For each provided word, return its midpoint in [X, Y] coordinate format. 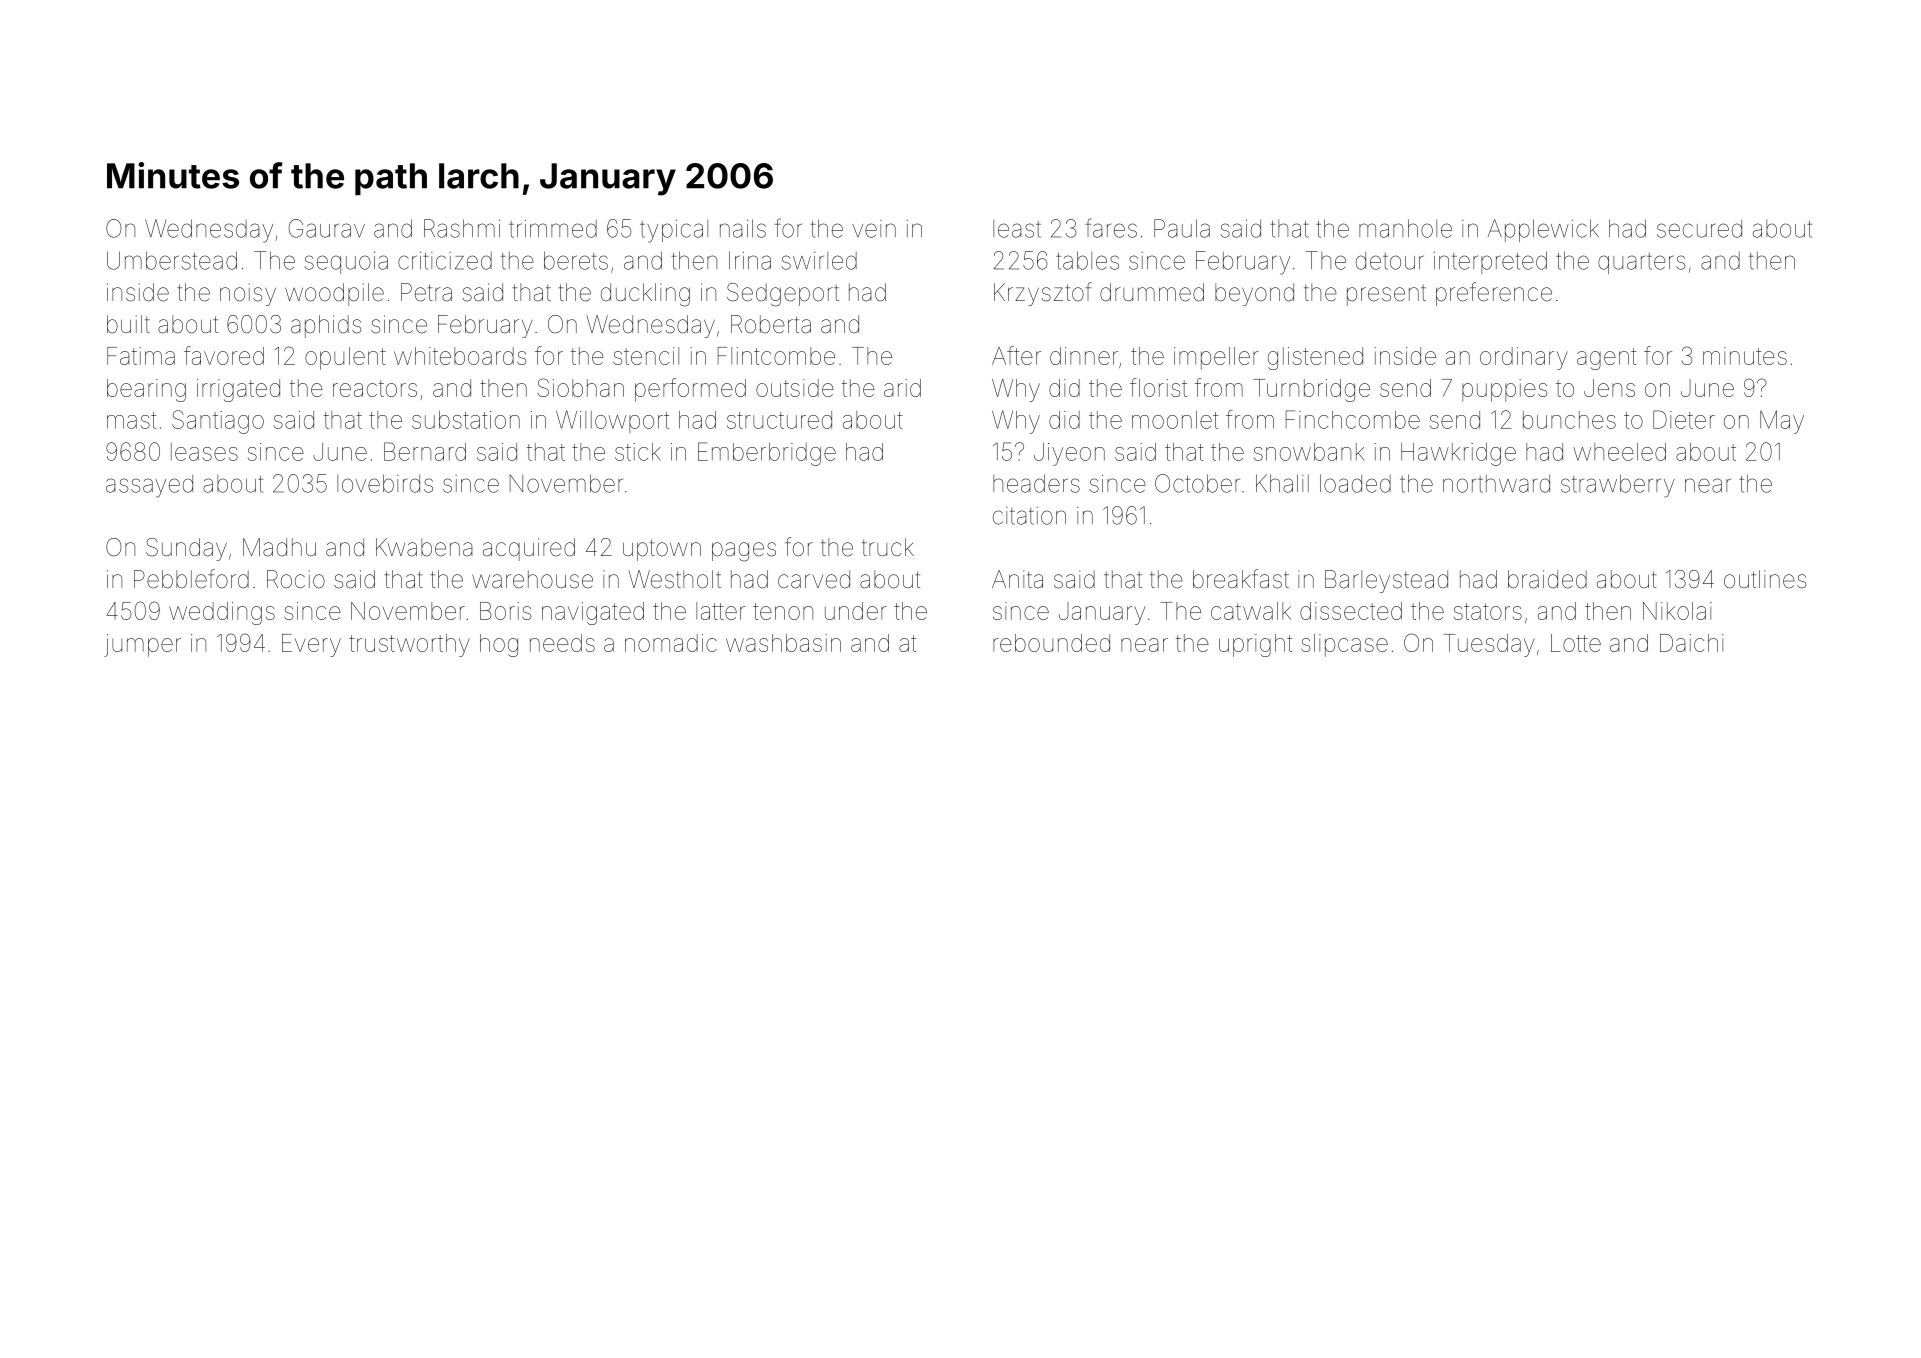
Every [311, 645]
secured [1699, 228]
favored [224, 355]
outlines [1765, 579]
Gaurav [327, 228]
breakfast [1241, 579]
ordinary [1524, 358]
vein [874, 229]
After [1016, 355]
